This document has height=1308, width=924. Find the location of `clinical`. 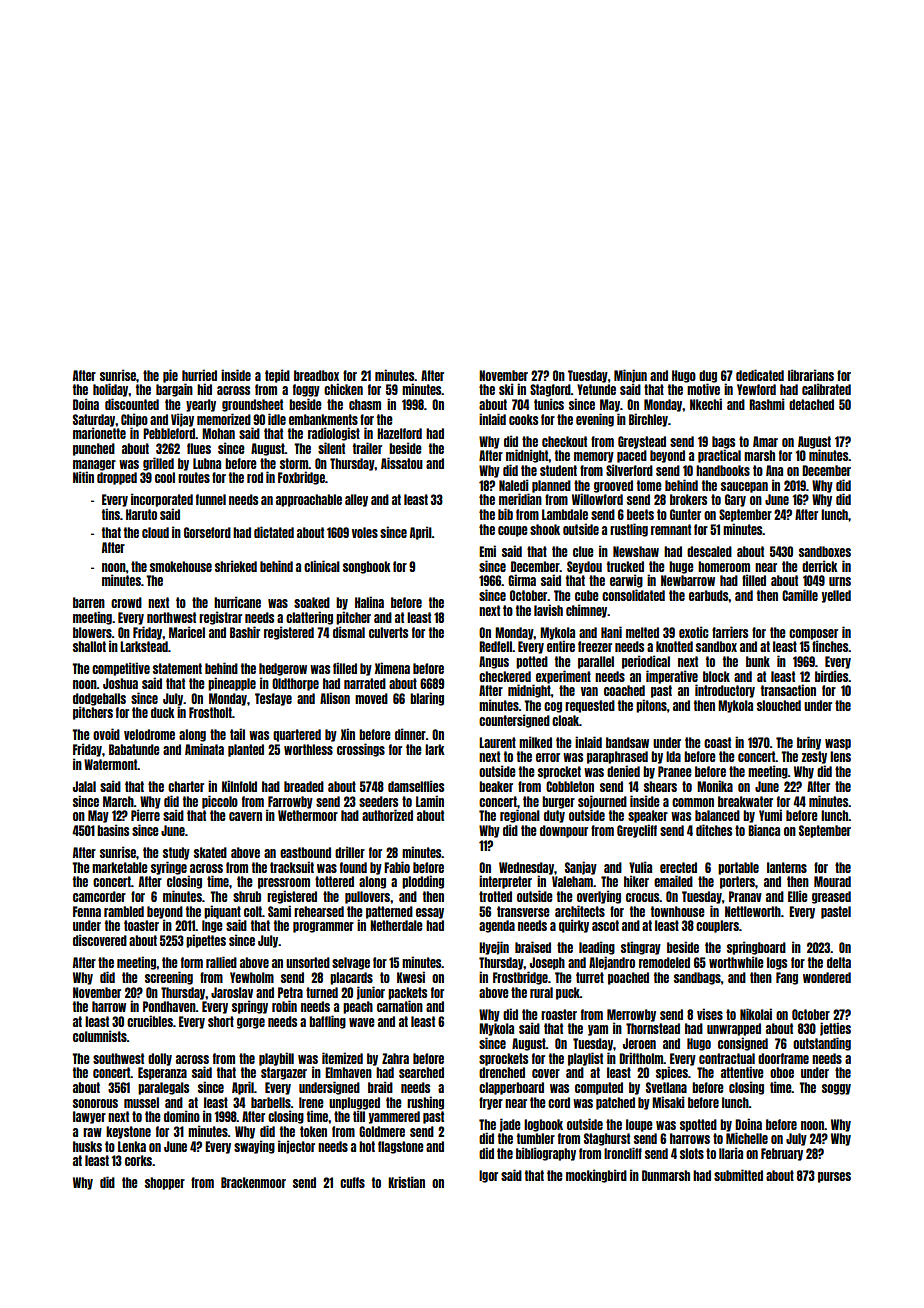

clinical is located at coordinates (322, 566).
